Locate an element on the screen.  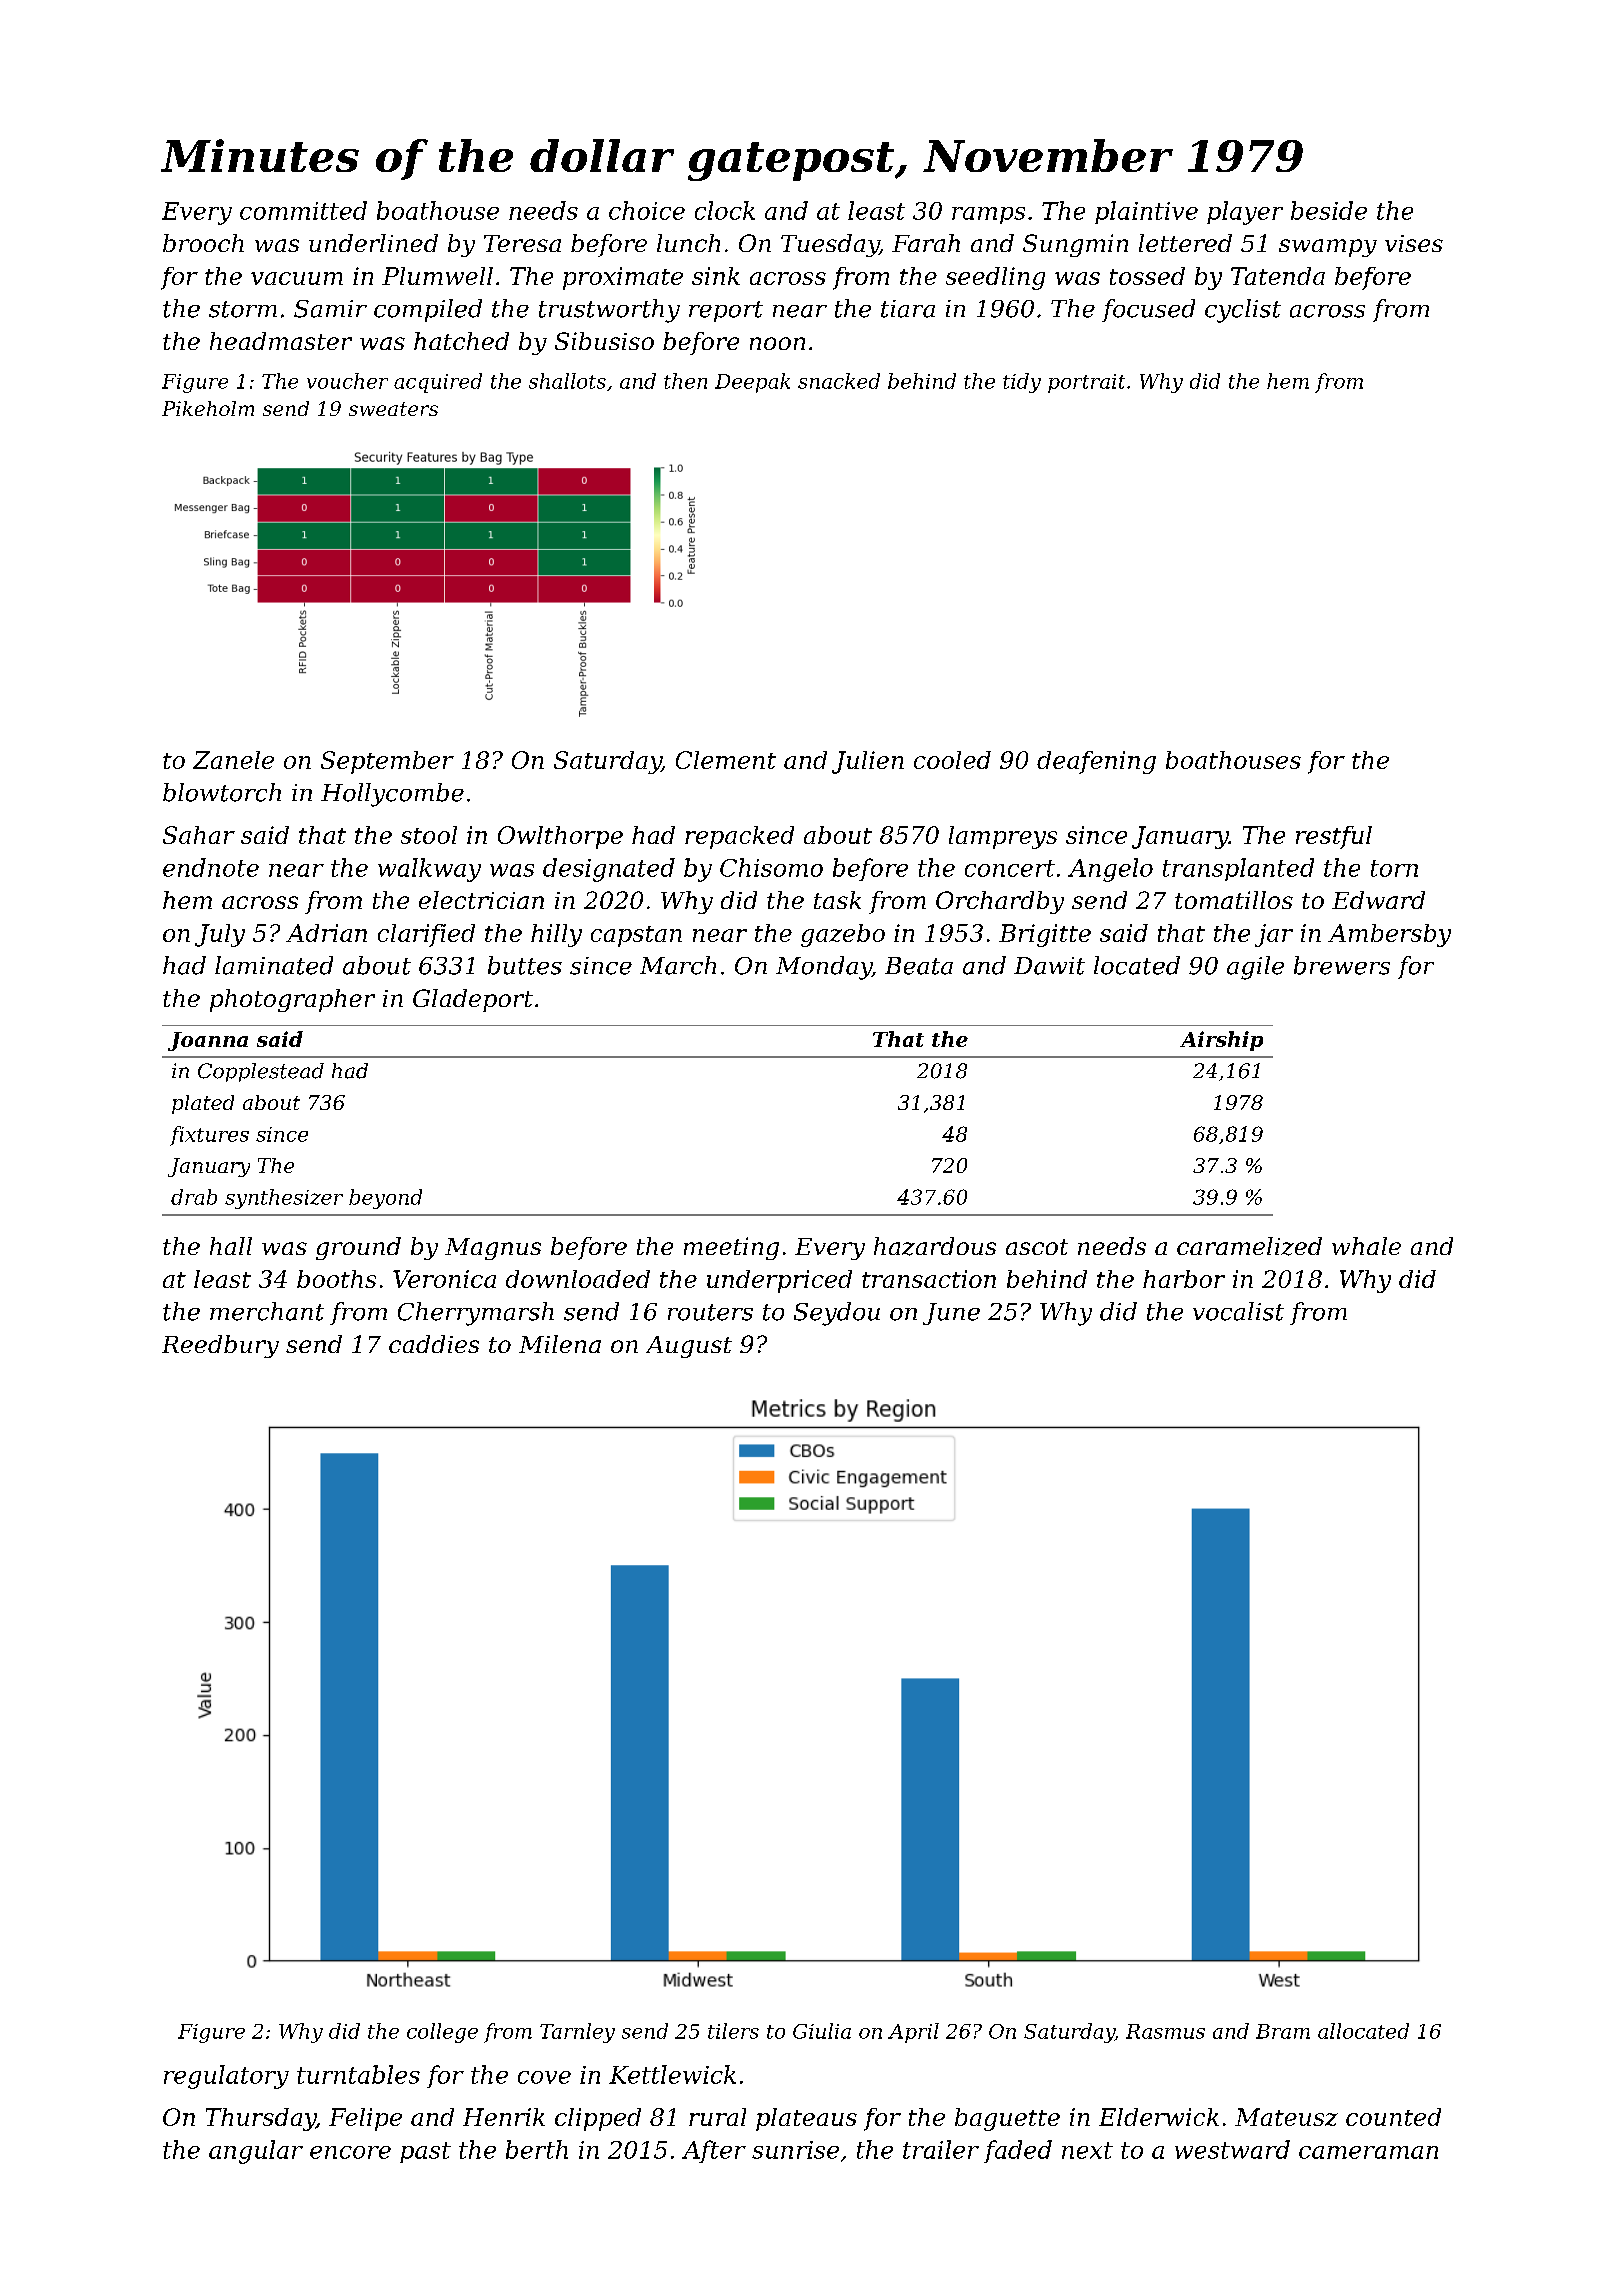
berth is located at coordinates (537, 2149).
